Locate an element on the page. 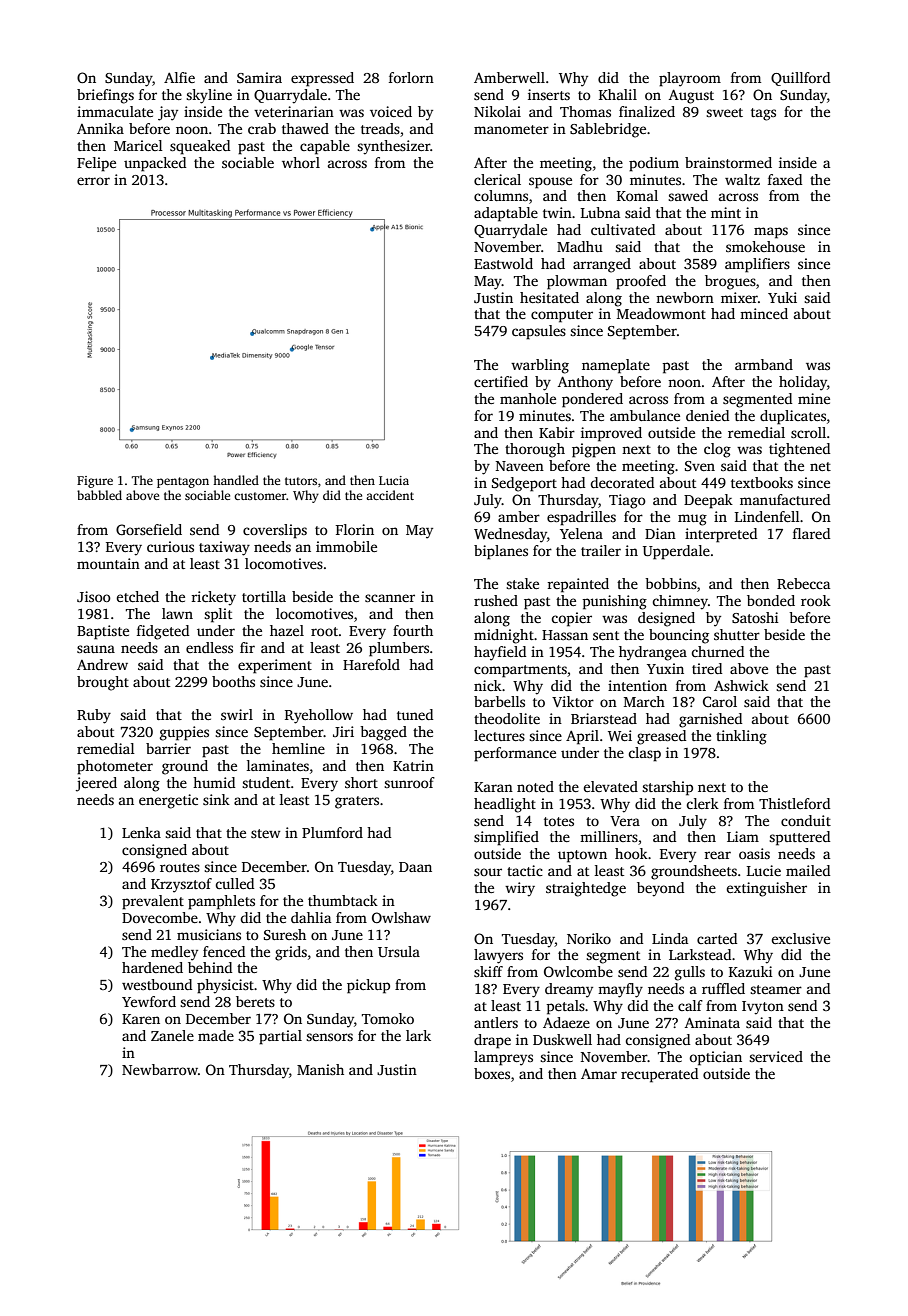 Image resolution: width=908 pixels, height=1316 pixels. Wei is located at coordinates (620, 735).
